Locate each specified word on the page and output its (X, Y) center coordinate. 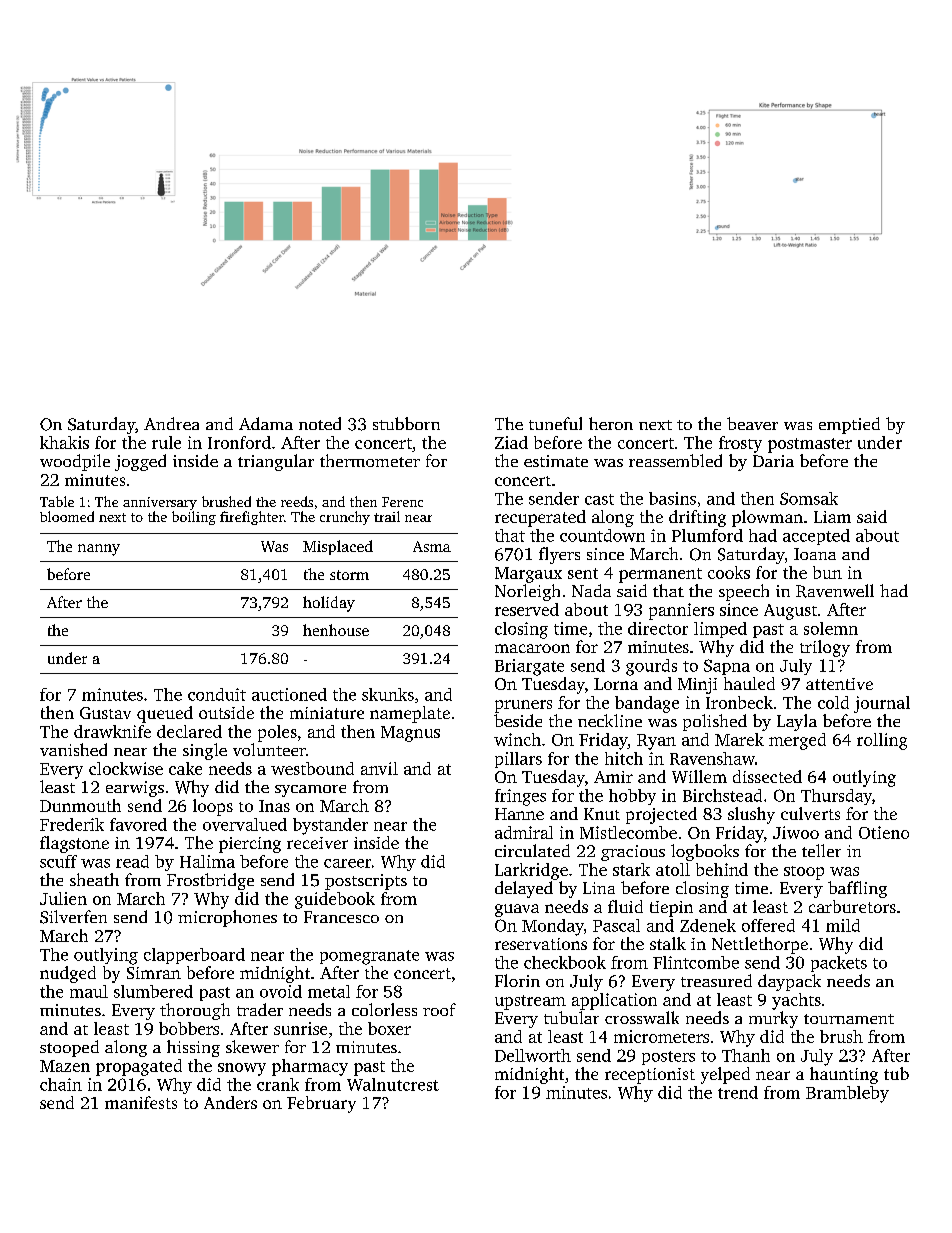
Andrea (171, 423)
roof (439, 1009)
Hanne (519, 814)
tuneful (555, 423)
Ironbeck (739, 702)
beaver (752, 423)
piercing (250, 845)
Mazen (65, 1066)
